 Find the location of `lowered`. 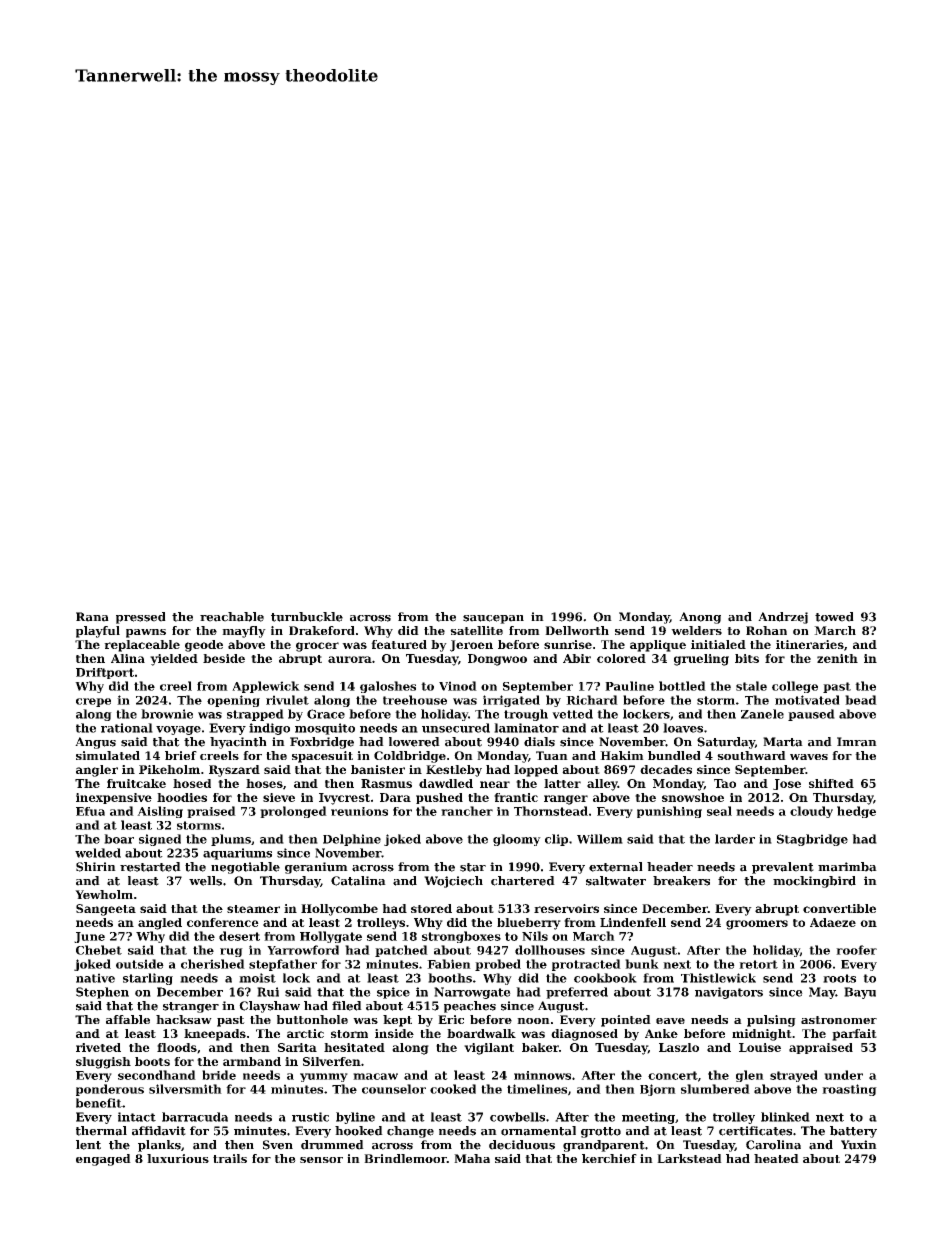

lowered is located at coordinates (414, 742).
